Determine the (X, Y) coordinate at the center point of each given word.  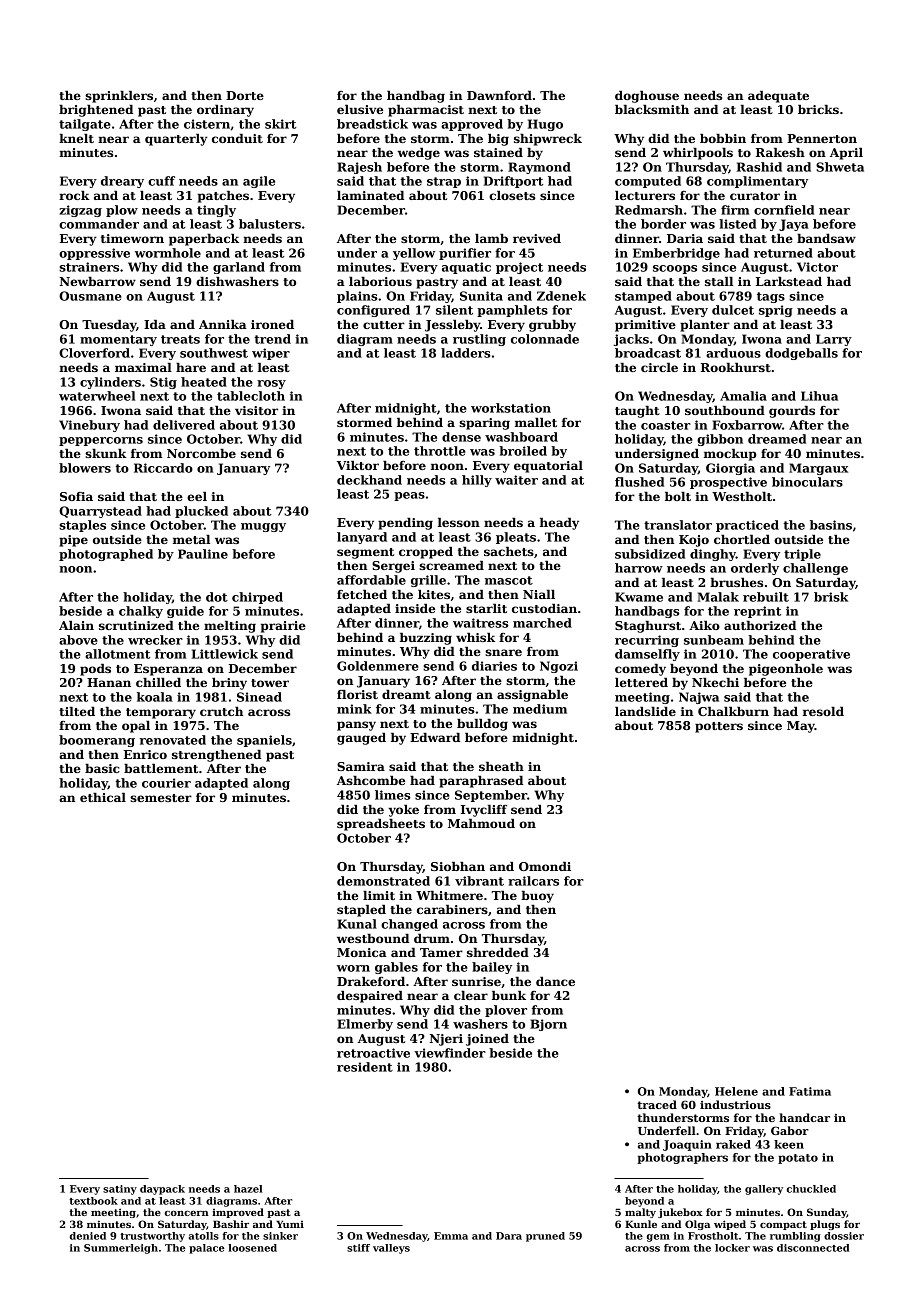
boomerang (97, 741)
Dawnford (499, 95)
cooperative (811, 655)
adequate (778, 97)
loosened (252, 1248)
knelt (76, 138)
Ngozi (559, 667)
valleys (391, 1249)
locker (732, 1248)
